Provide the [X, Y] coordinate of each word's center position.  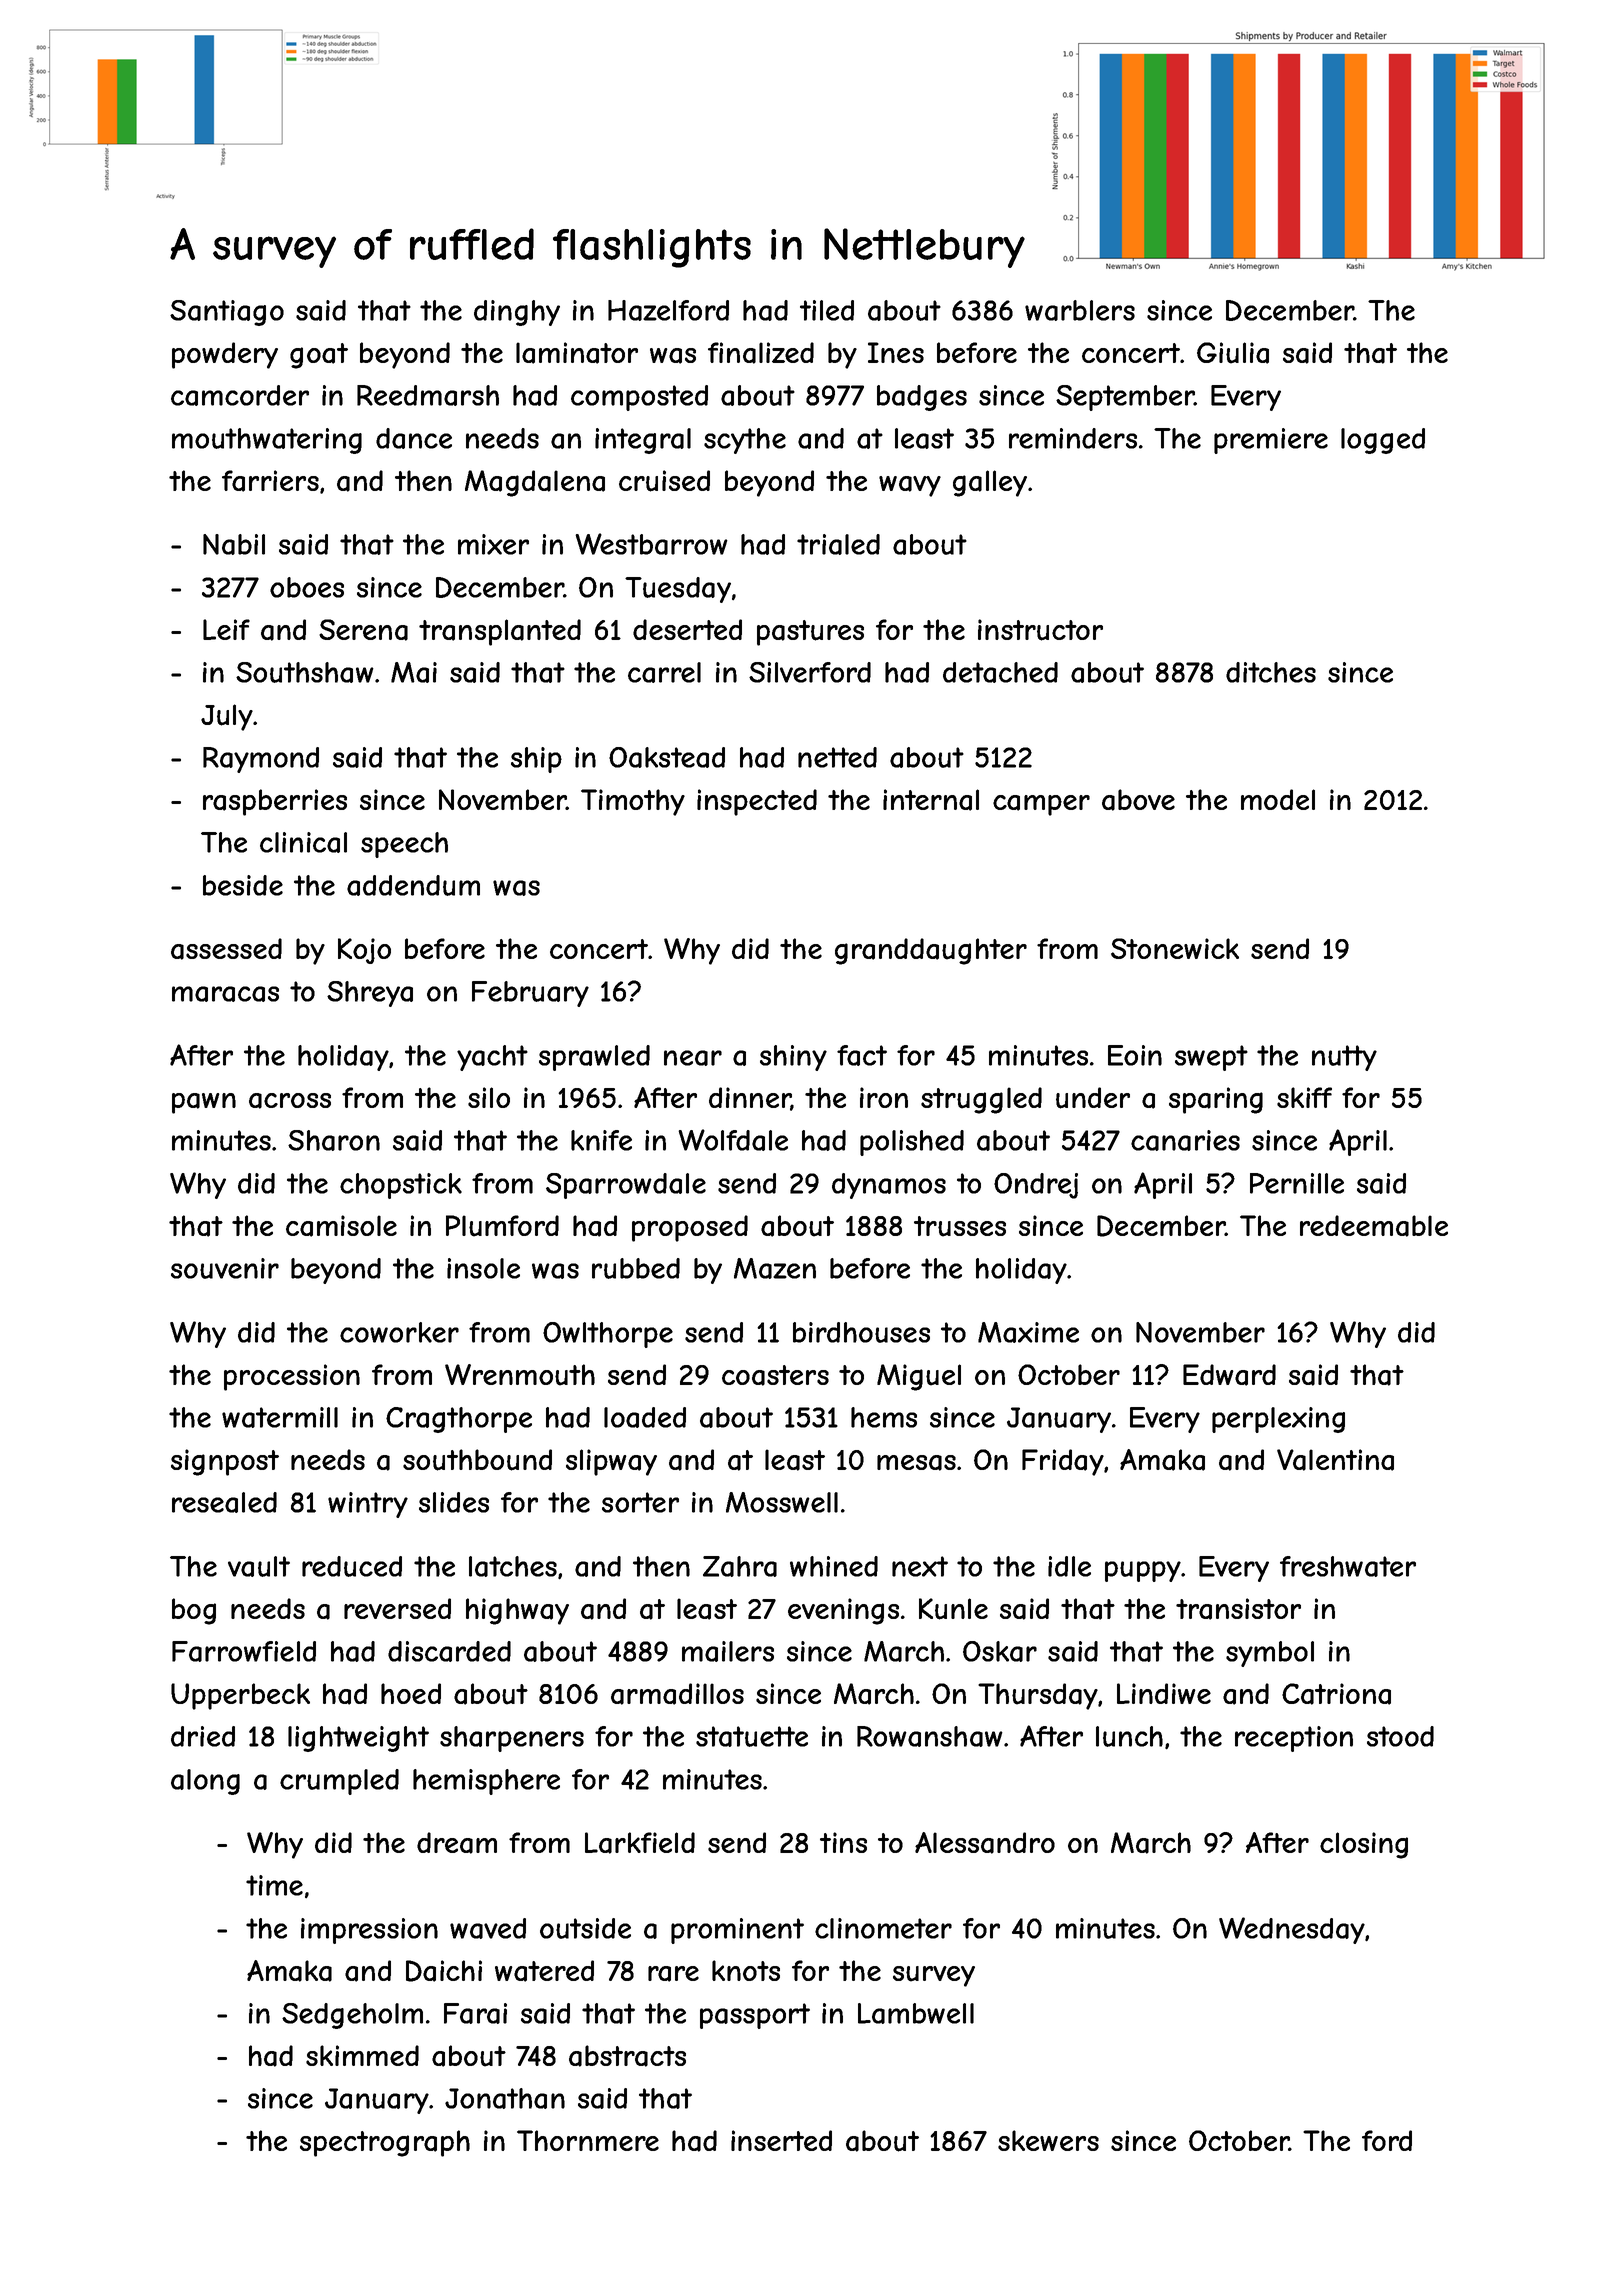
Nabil [234, 544]
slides [454, 1502]
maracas [225, 994]
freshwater [1348, 1566]
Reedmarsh [428, 395]
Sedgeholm [352, 2016]
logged [1383, 441]
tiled [827, 310]
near [693, 1058]
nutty [1344, 1058]
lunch [1129, 1736]
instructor [1040, 630]
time [274, 1885]
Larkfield [640, 1843]
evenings [843, 1611]
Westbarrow [651, 544]
